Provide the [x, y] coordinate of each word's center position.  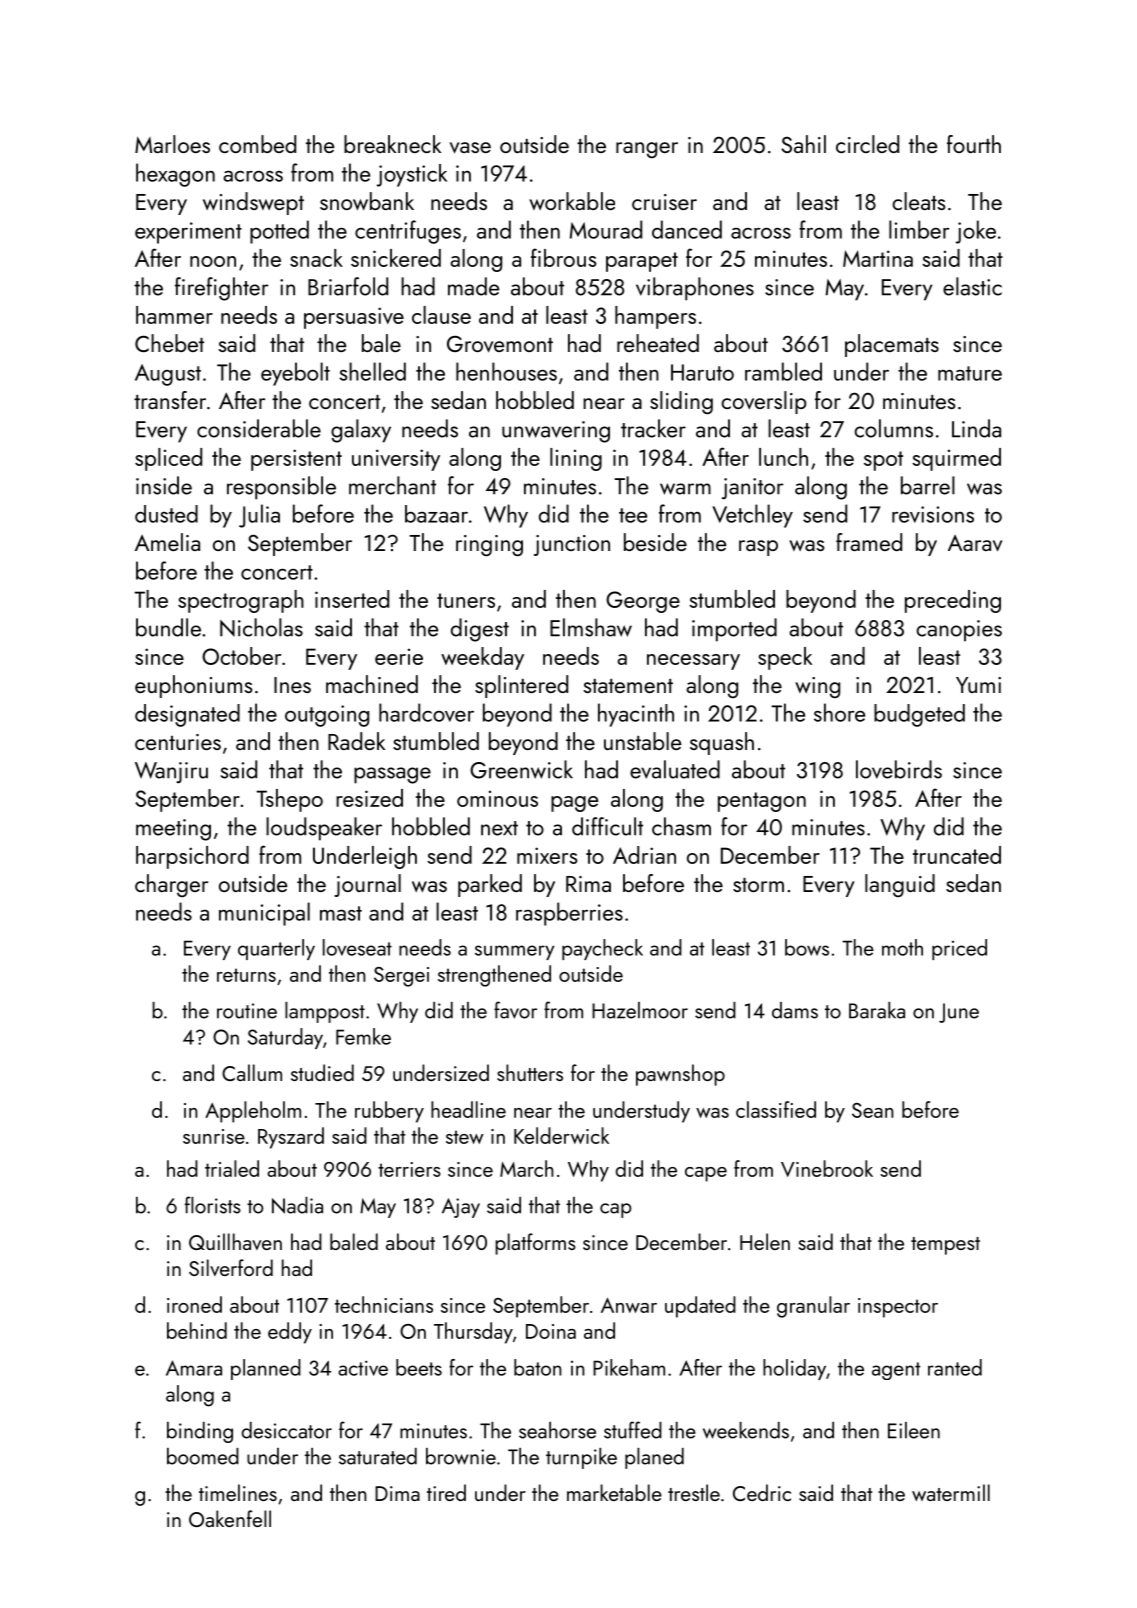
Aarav [975, 543]
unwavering [556, 432]
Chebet [169, 343]
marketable [614, 1492]
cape [706, 1174]
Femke [363, 1036]
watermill [951, 1492]
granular [813, 1307]
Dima [397, 1493]
